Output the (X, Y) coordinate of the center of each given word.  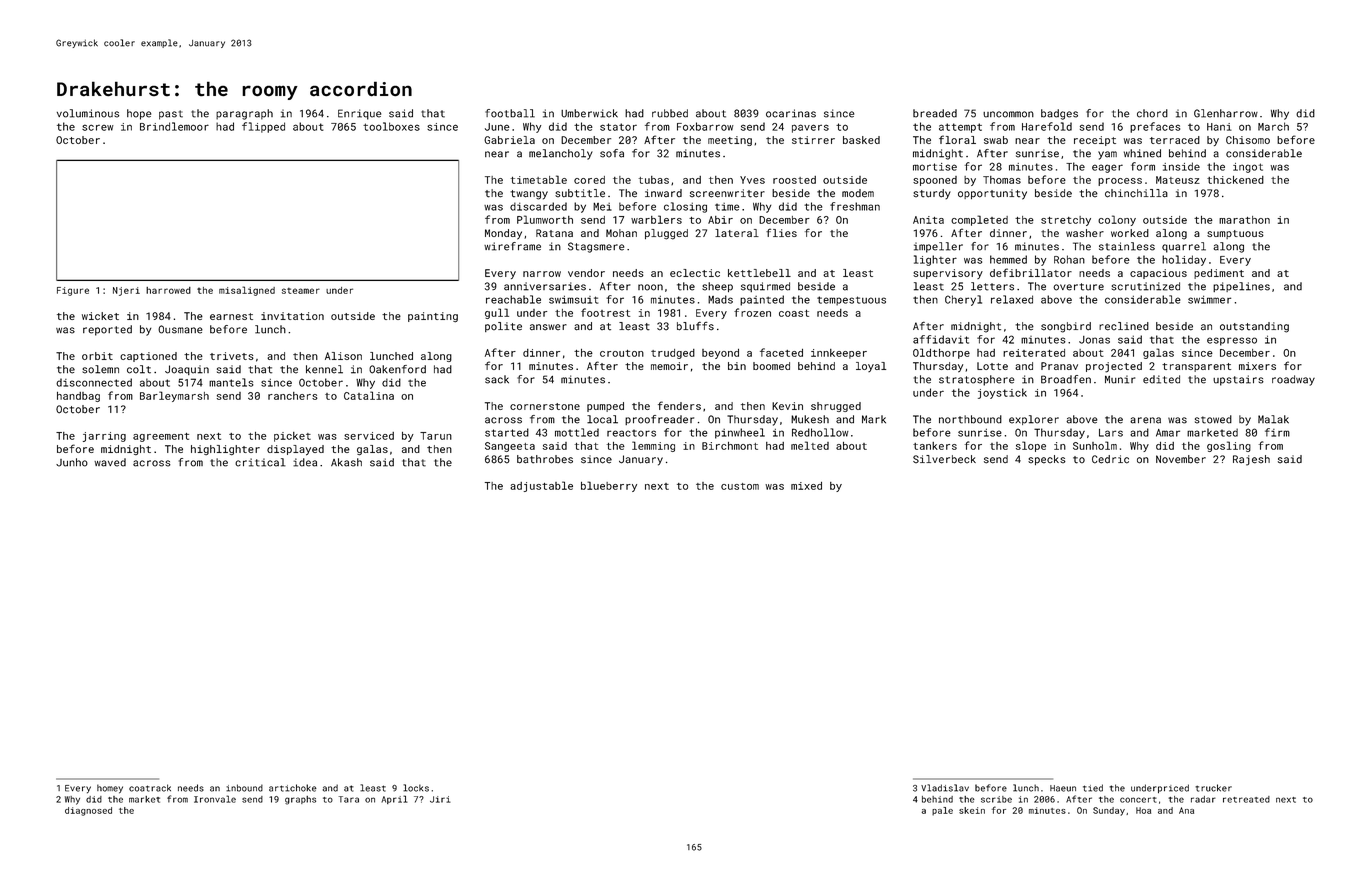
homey (110, 789)
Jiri (440, 799)
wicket (100, 316)
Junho (72, 462)
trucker (1213, 788)
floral (957, 139)
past (171, 115)
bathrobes (545, 459)
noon (650, 287)
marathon (1244, 220)
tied (1093, 788)
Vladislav (945, 788)
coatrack (150, 788)
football (510, 113)
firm (1277, 432)
